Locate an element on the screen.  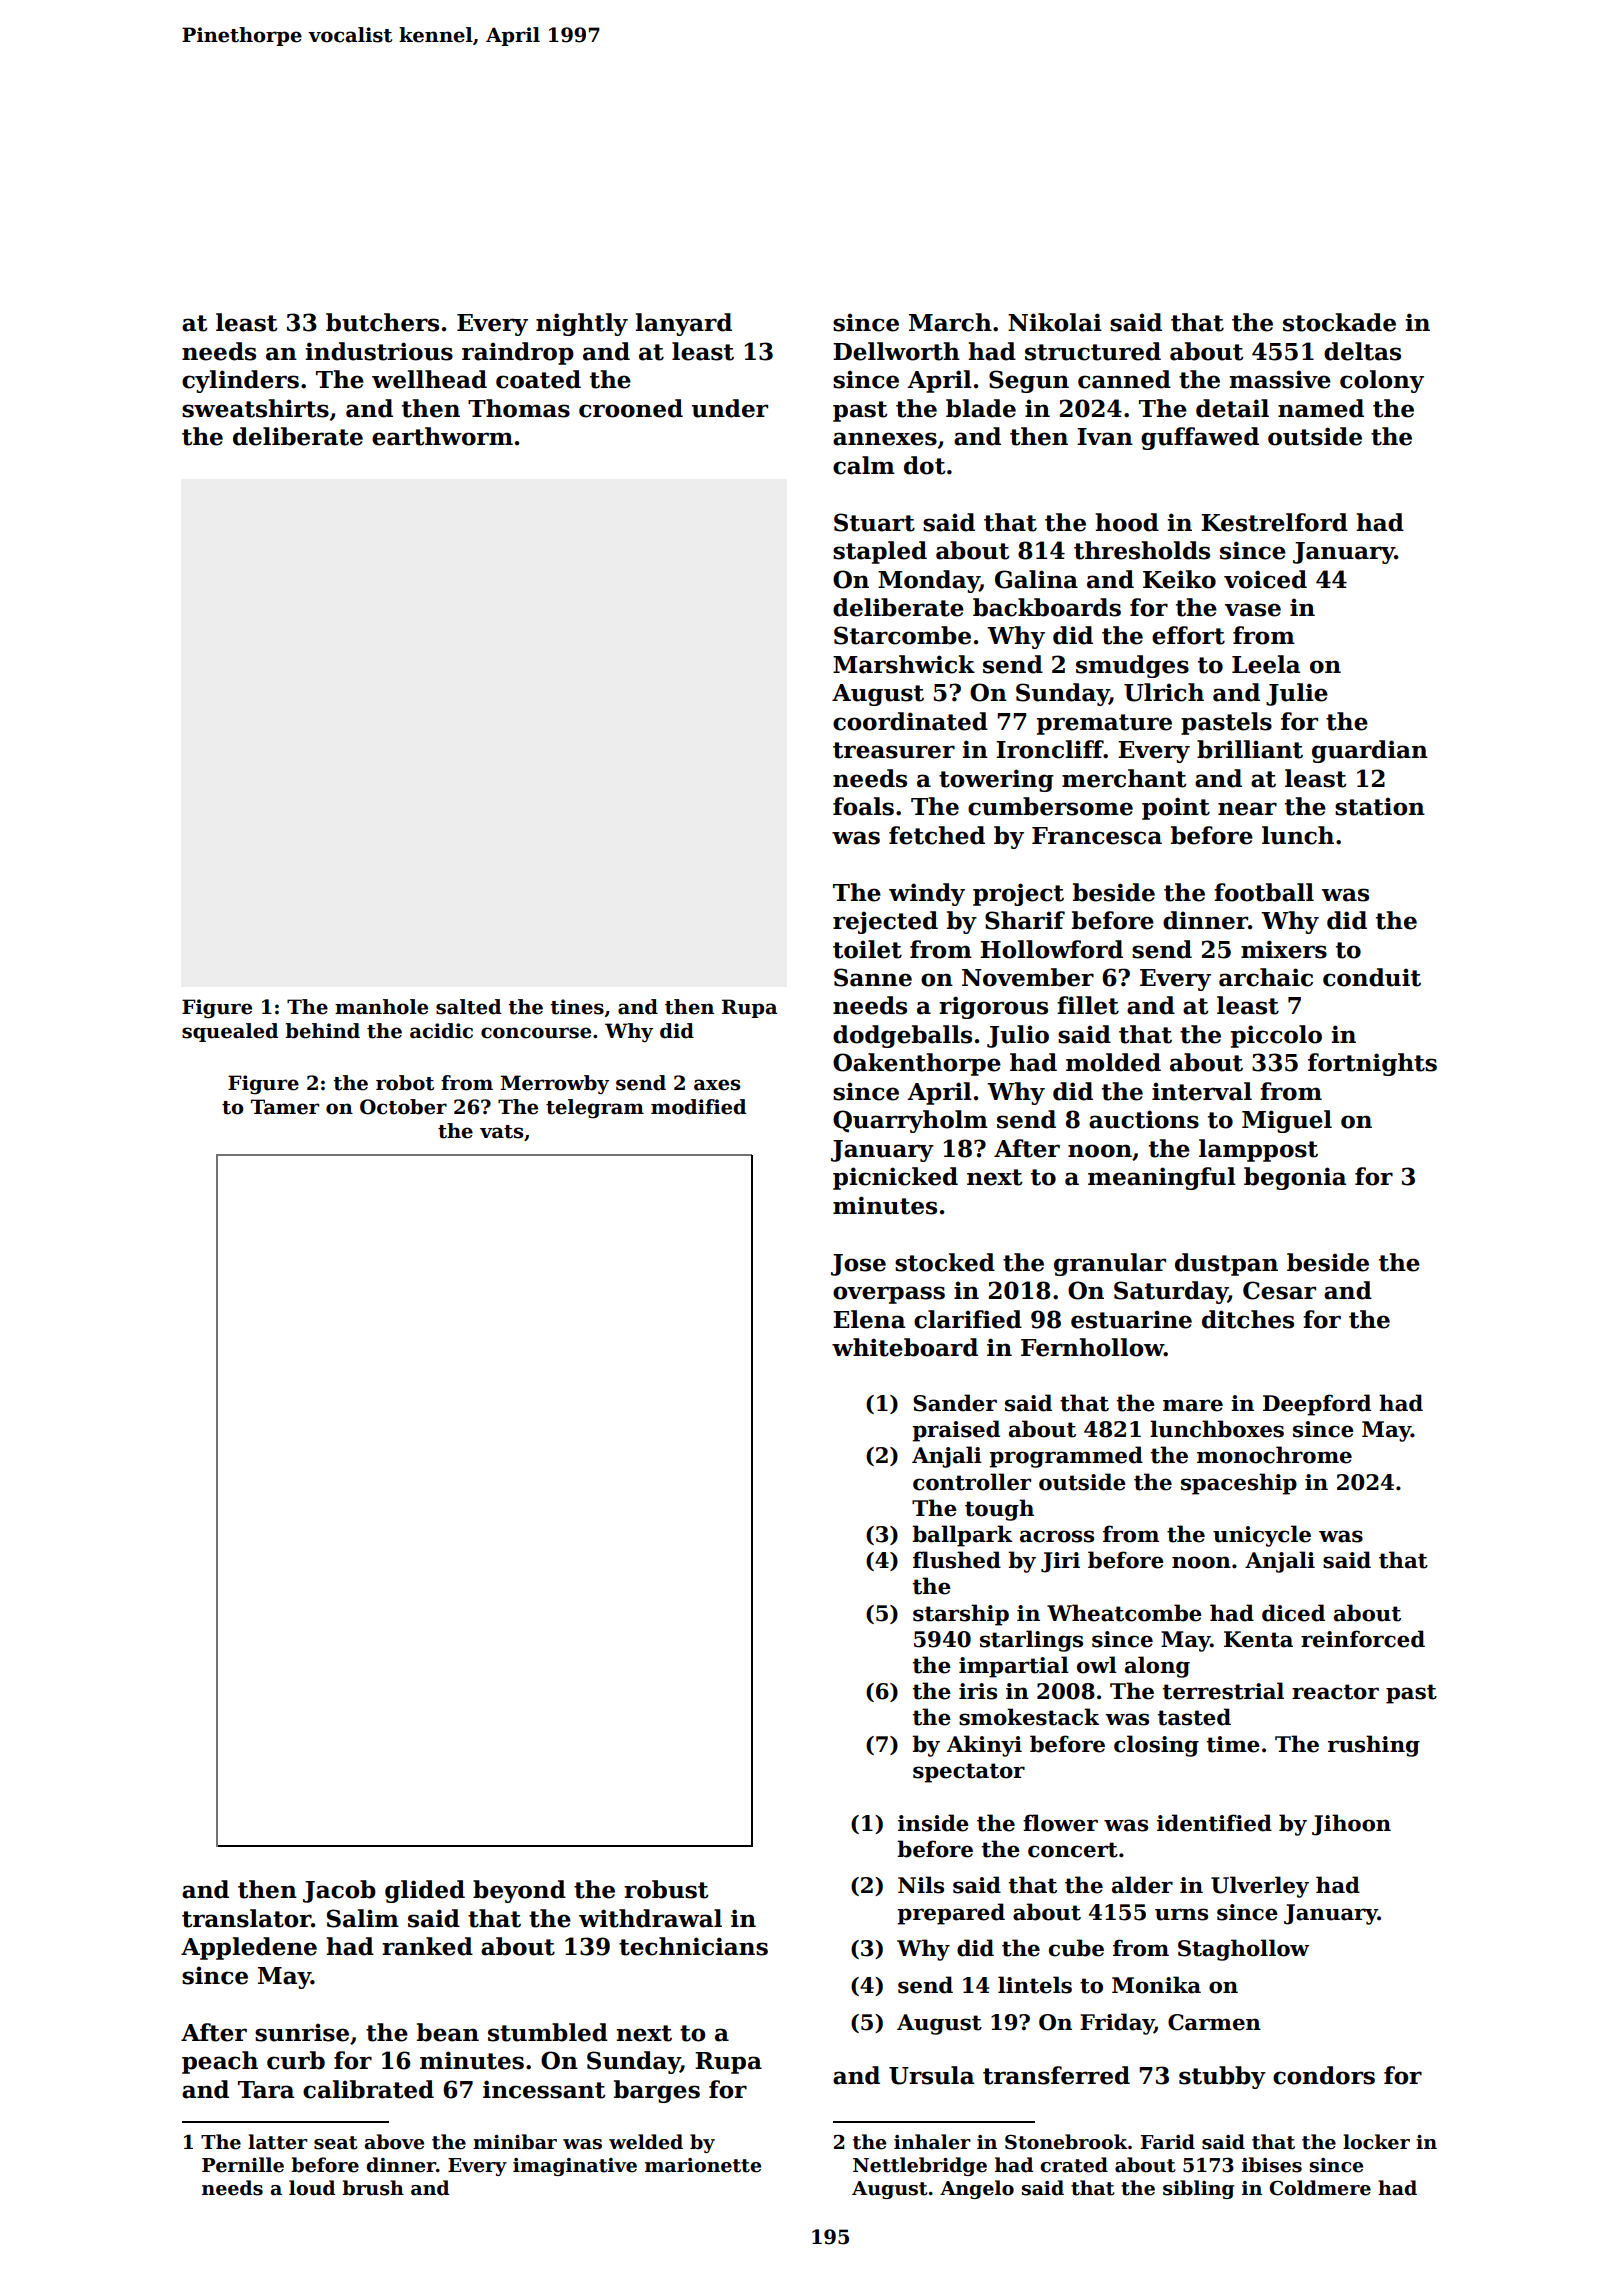
calm is located at coordinates (864, 465).
